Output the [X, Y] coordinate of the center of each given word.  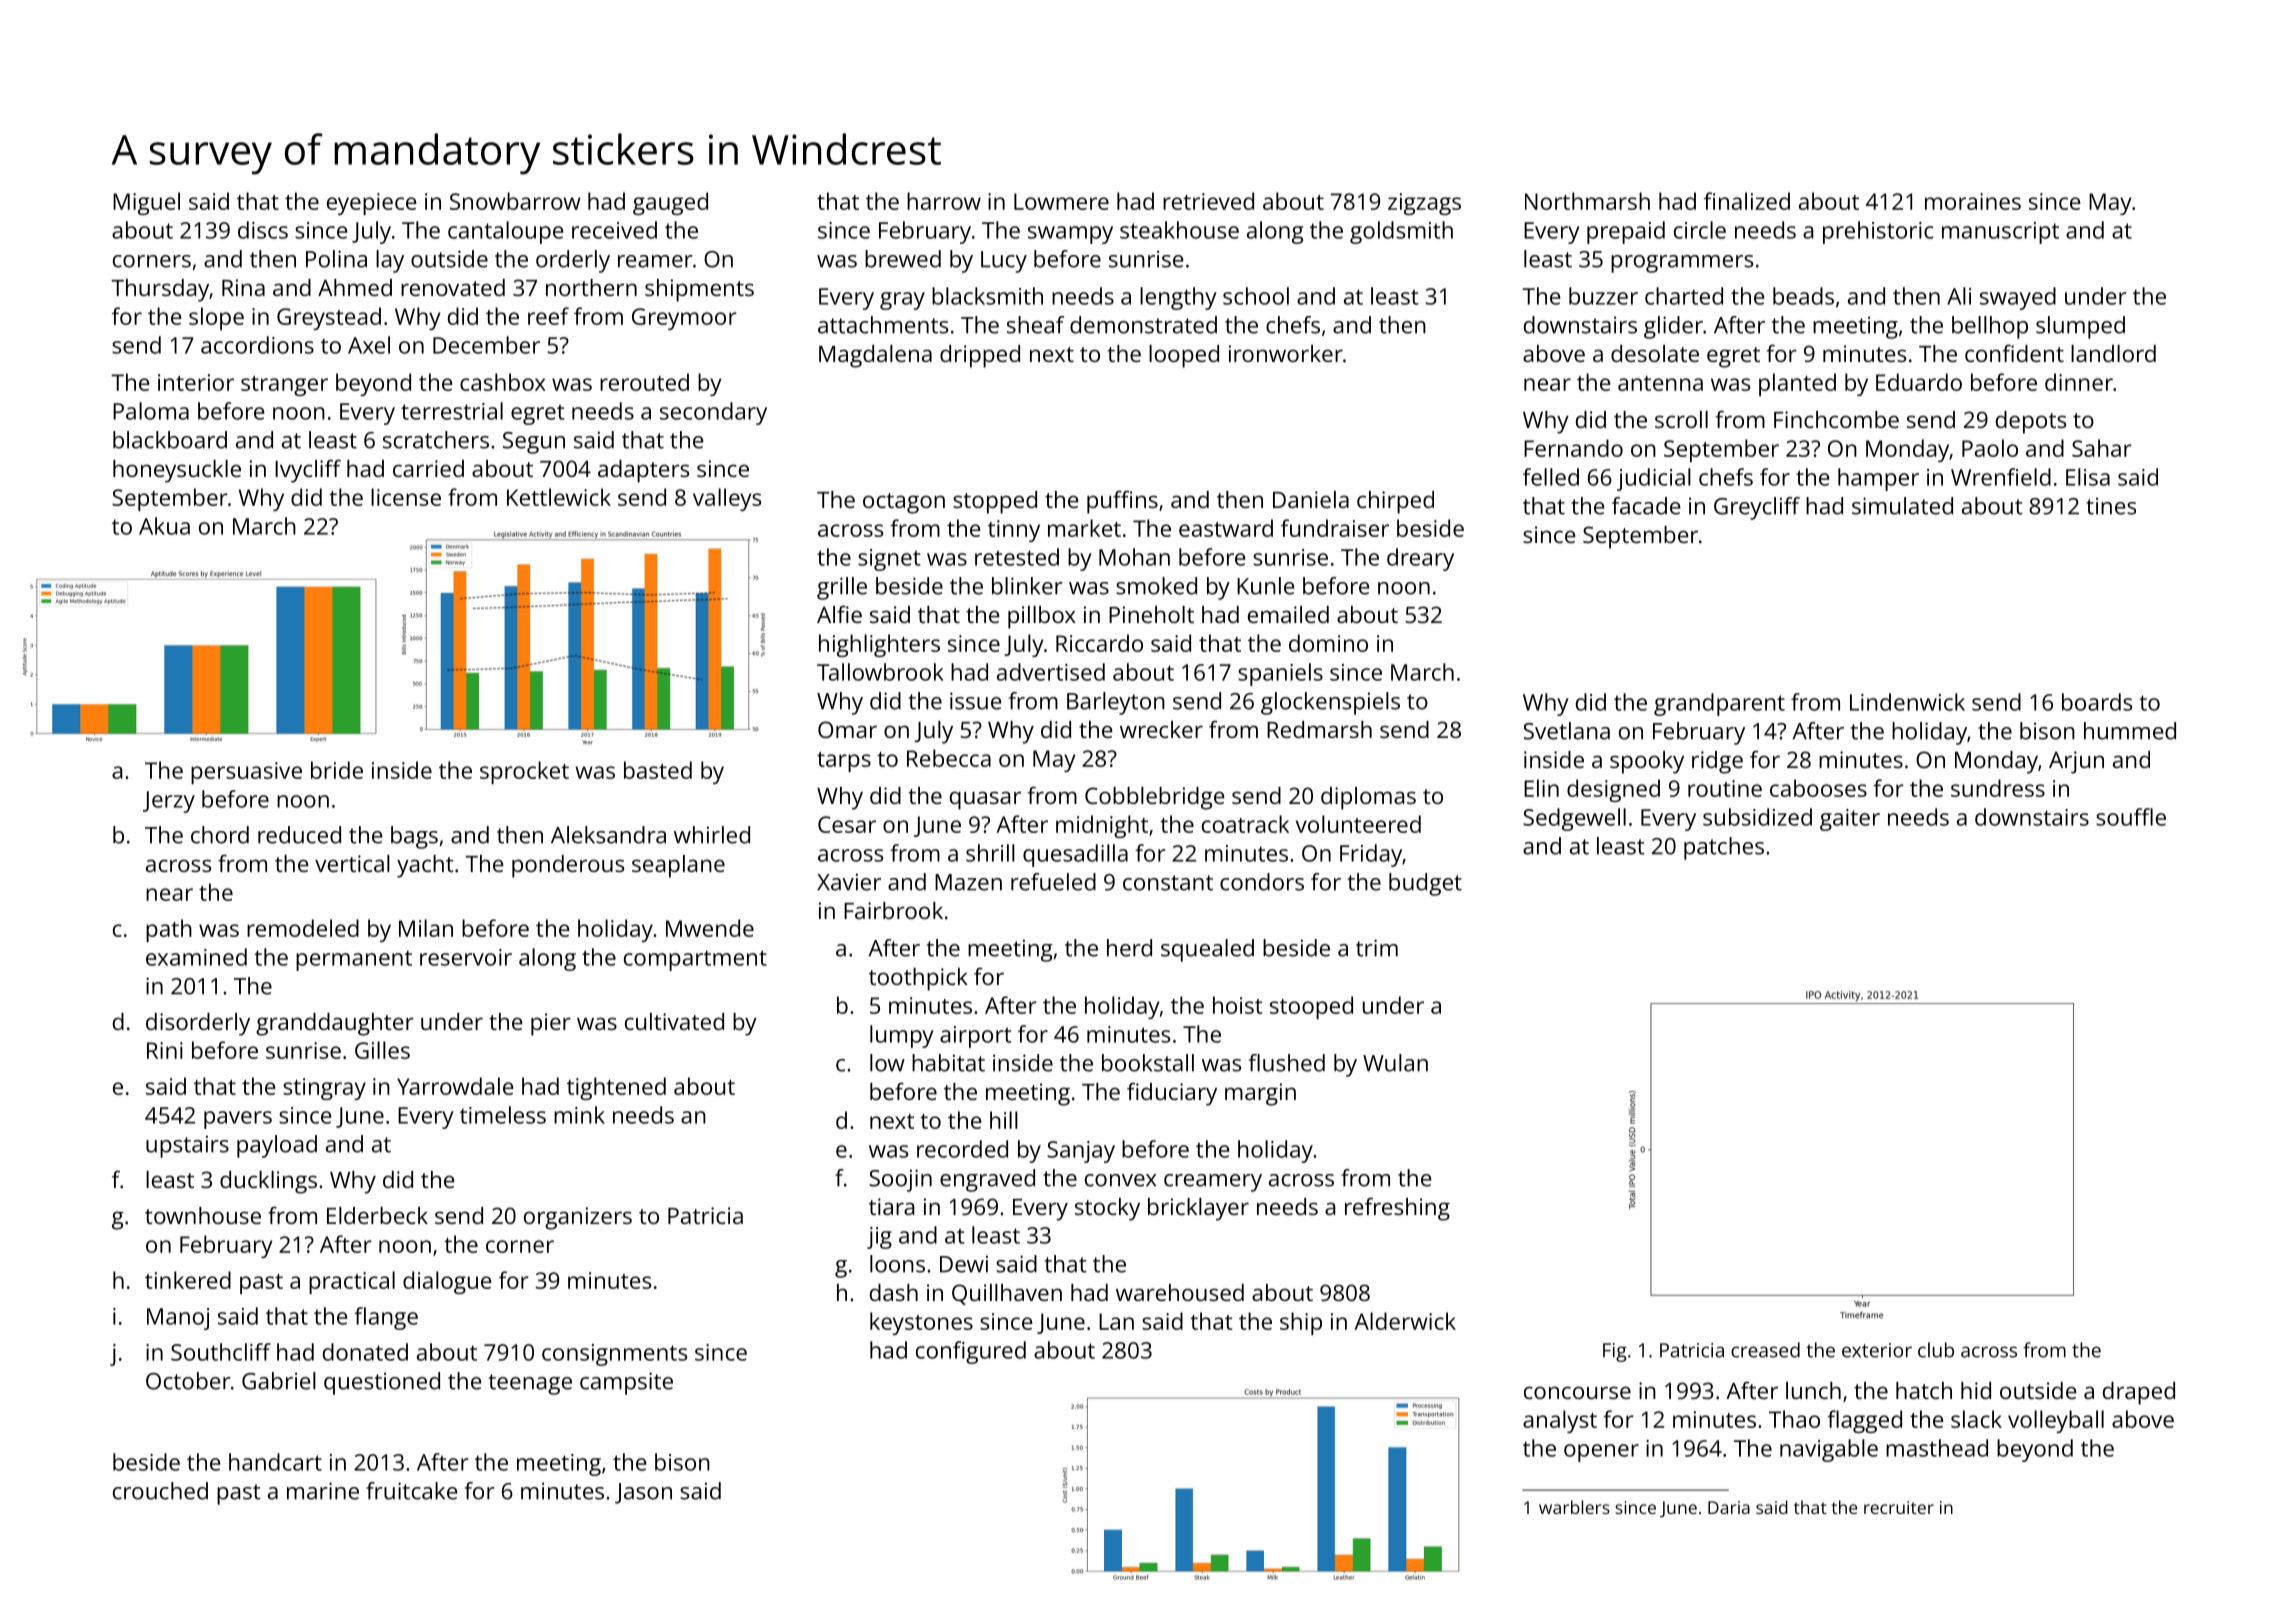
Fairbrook [893, 910]
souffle [2131, 817]
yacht [425, 866]
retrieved [1208, 201]
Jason [643, 1493]
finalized [1747, 201]
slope [216, 318]
